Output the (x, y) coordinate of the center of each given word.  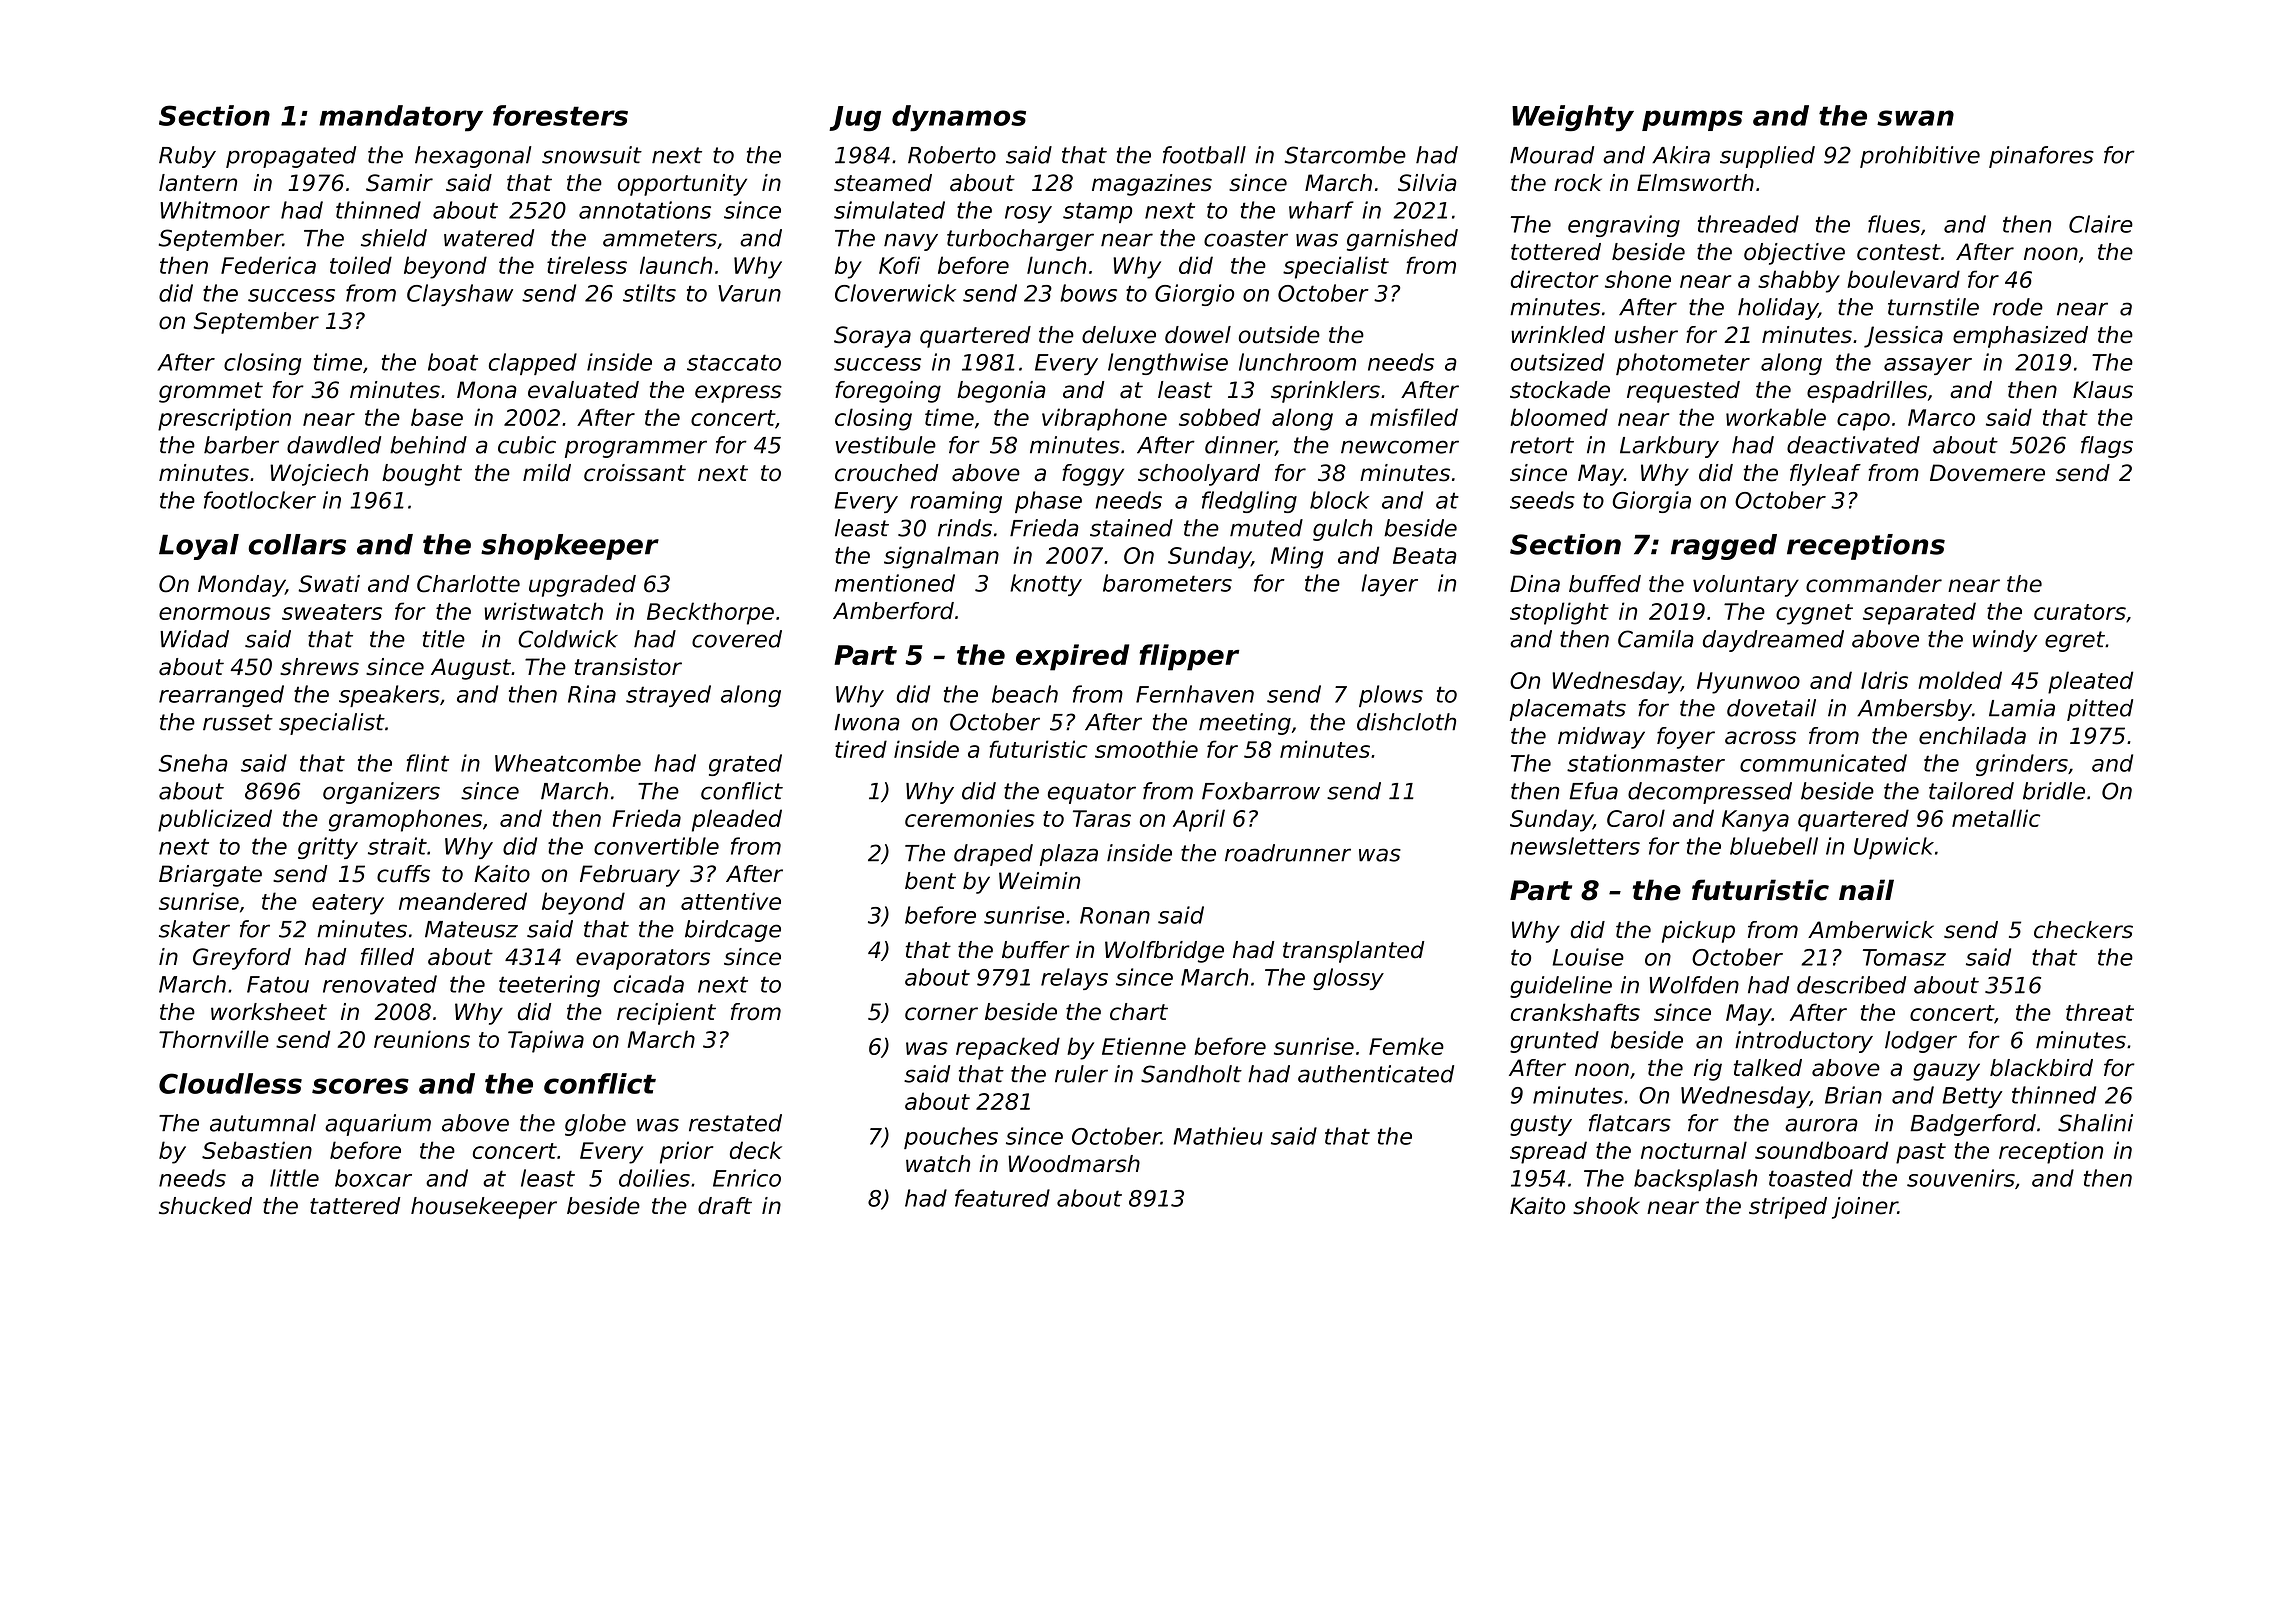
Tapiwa (546, 1041)
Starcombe (1345, 155)
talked (1768, 1068)
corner (941, 1014)
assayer (1928, 366)
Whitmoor (215, 210)
